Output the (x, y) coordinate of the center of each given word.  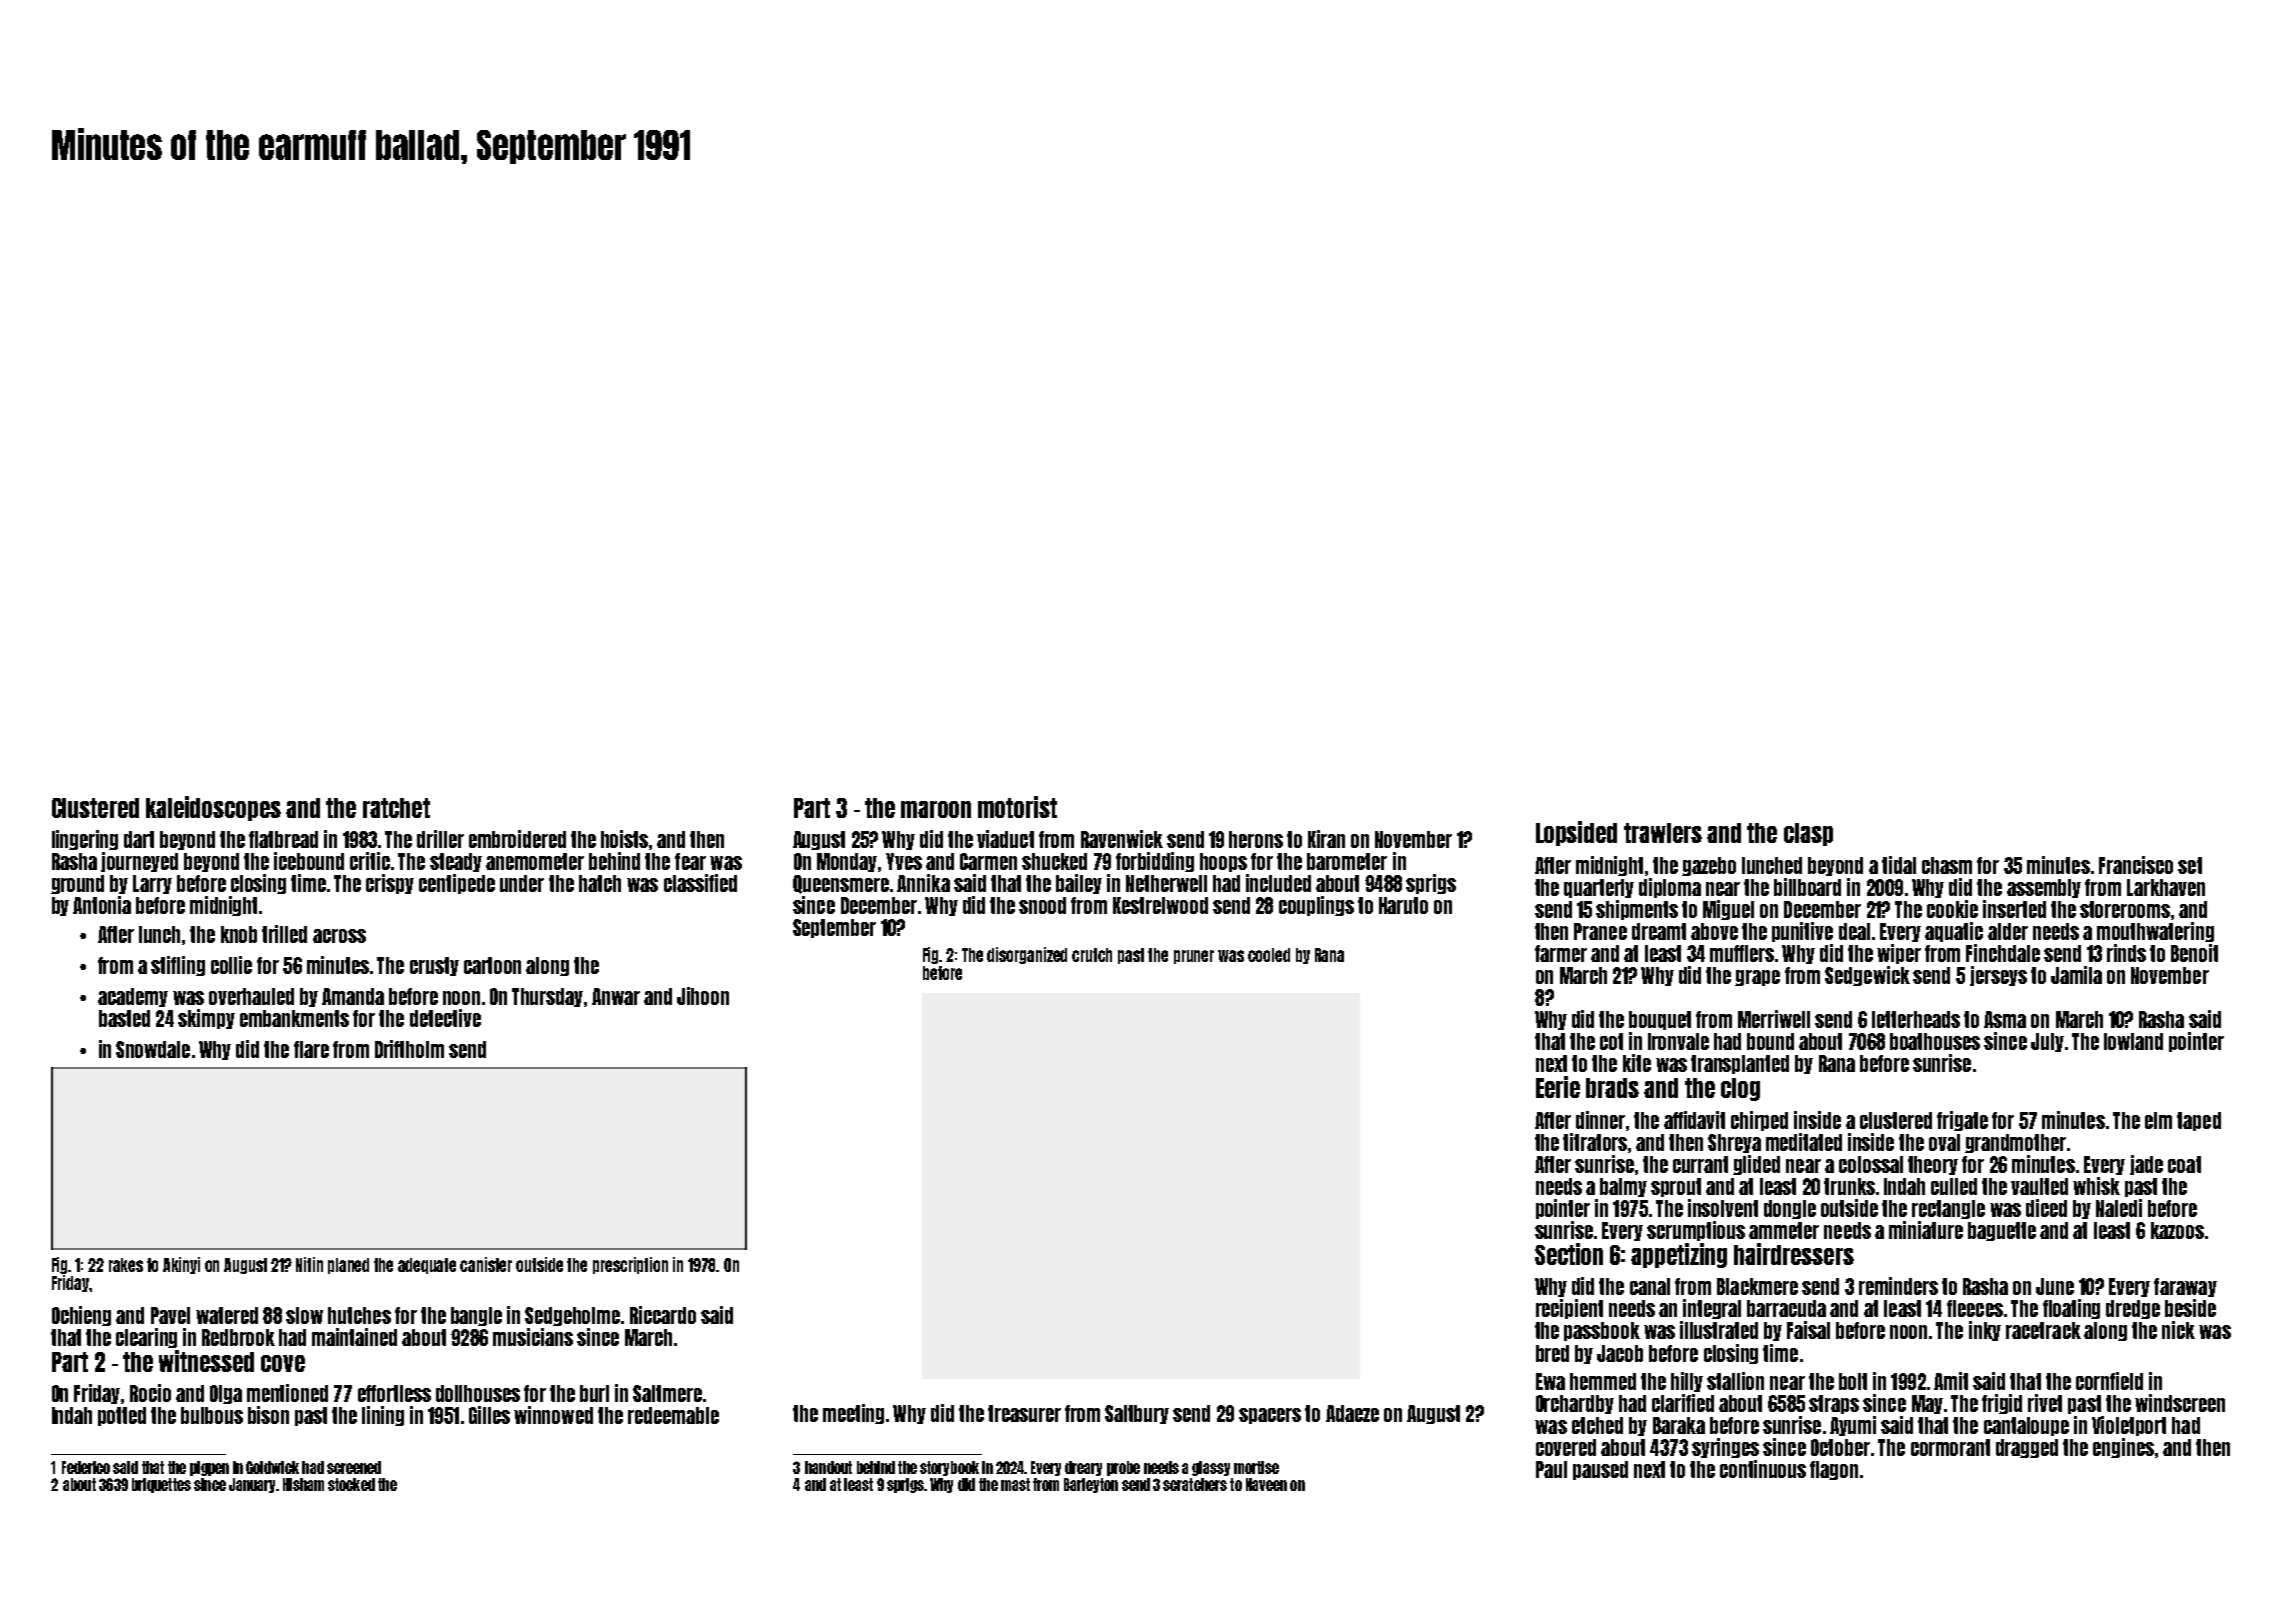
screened (354, 1467)
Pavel (170, 1315)
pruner (1194, 957)
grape (1757, 978)
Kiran (1326, 839)
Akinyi (181, 1265)
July (2047, 1042)
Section (1569, 1254)
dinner (1600, 1120)
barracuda (1786, 1308)
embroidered (517, 839)
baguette (2002, 1231)
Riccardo (663, 1315)
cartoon (492, 965)
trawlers (1663, 833)
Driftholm (409, 1049)
